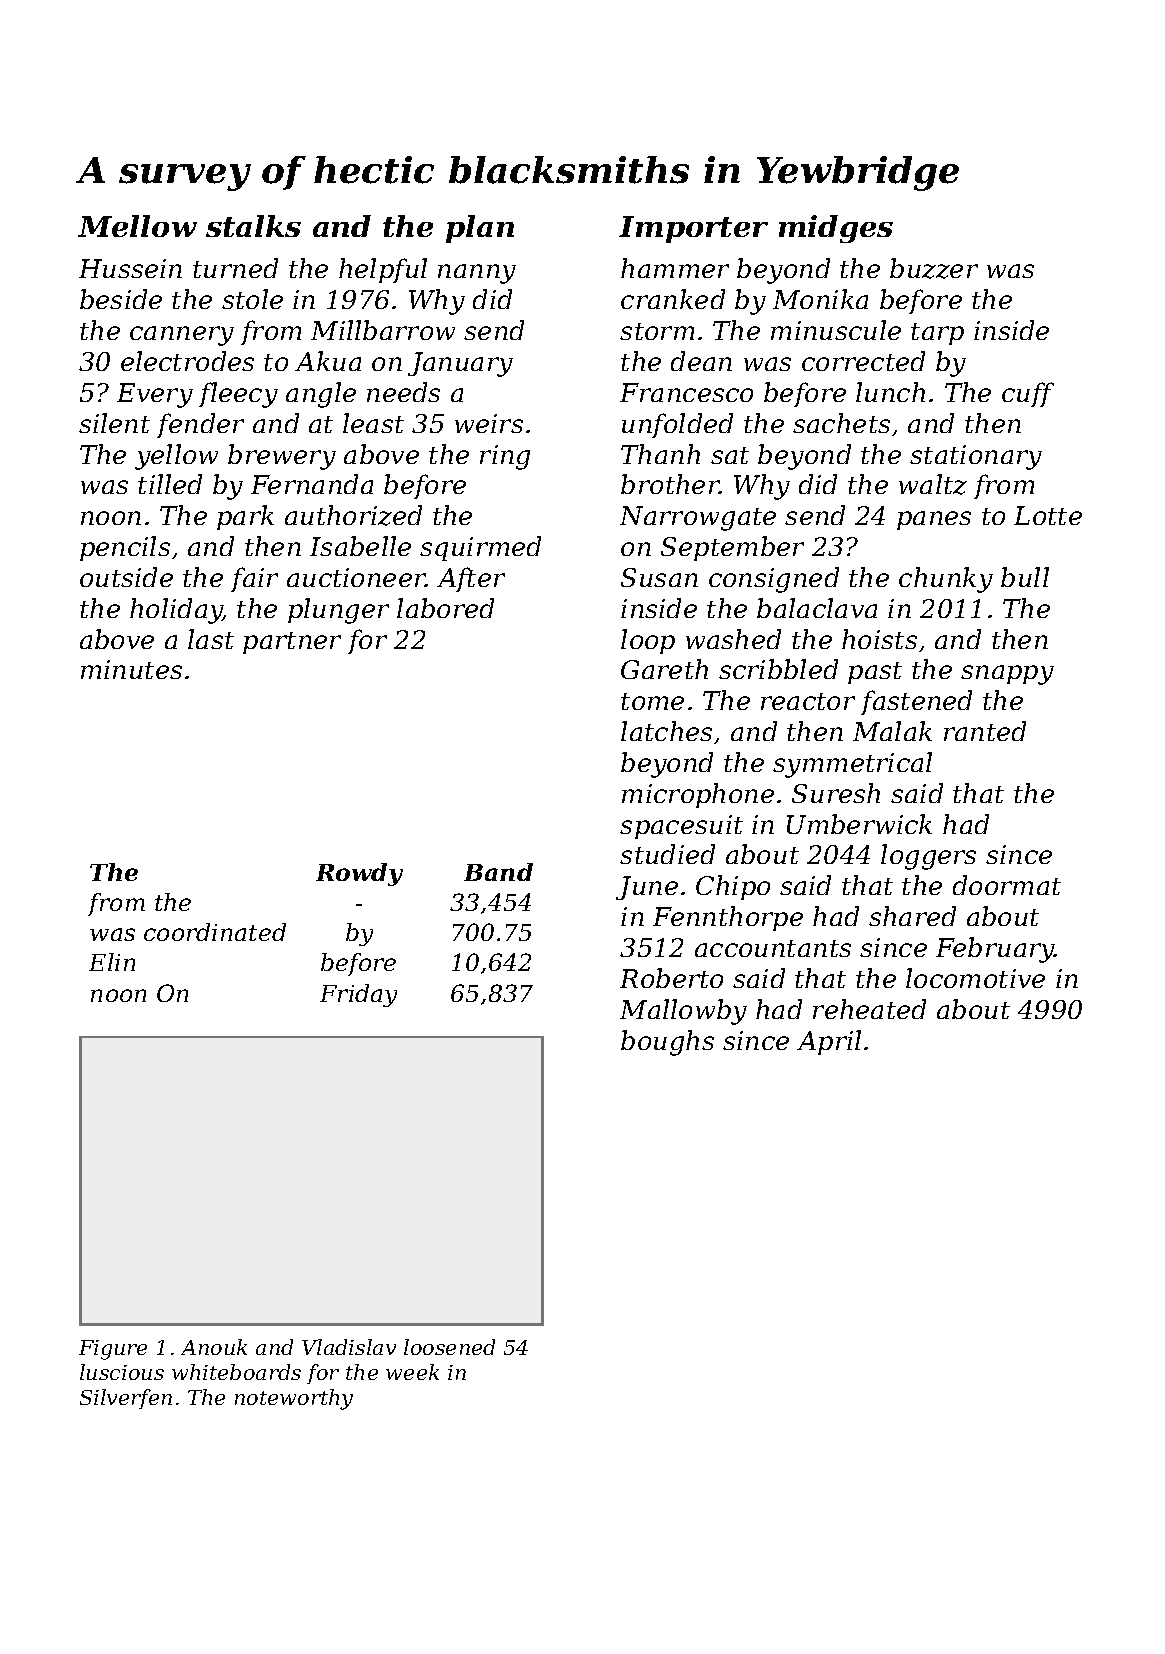  Describe the element at coordinates (112, 962) in the screenshot. I see `Elin` at that location.
